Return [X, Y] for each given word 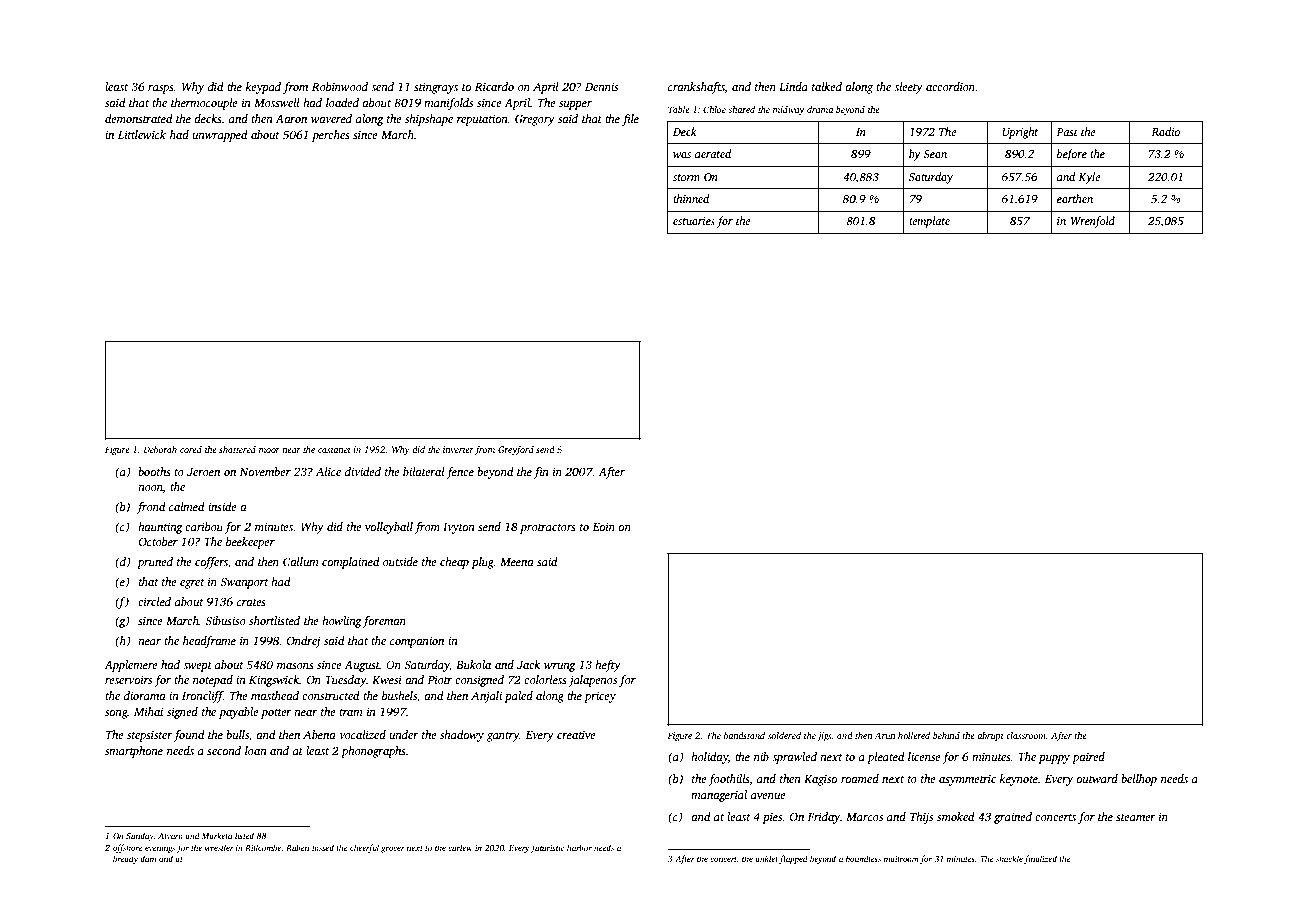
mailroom [901, 858]
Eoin [603, 526]
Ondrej [303, 642]
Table [679, 109]
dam [148, 858]
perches [331, 136]
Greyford [516, 450]
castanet [334, 450]
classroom [1026, 735]
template [929, 222]
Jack [528, 664]
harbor [579, 847]
